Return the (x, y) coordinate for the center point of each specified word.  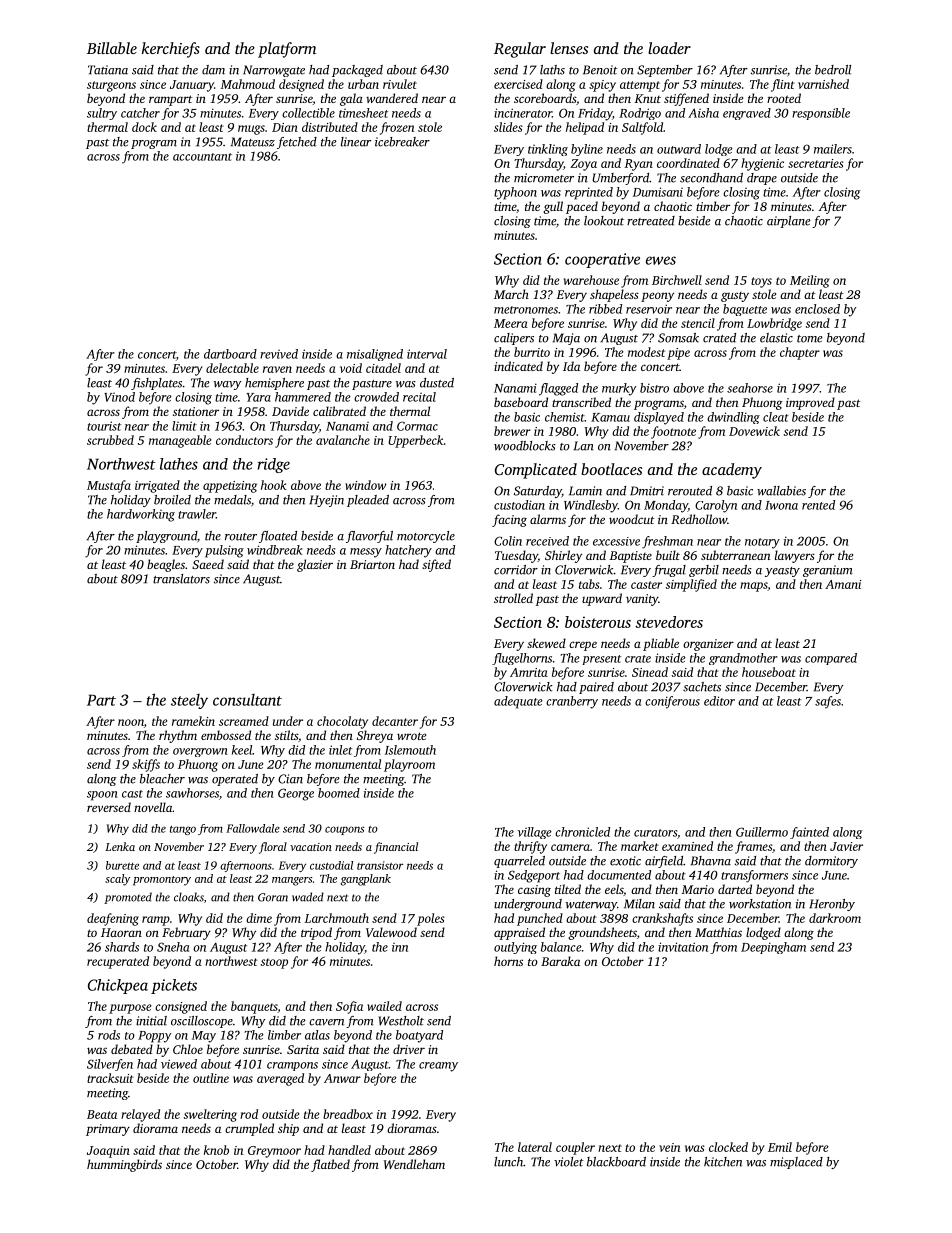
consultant (247, 700)
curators (655, 833)
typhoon (515, 193)
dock (144, 127)
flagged (558, 389)
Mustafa (109, 486)
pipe (678, 354)
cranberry (572, 702)
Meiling (809, 281)
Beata (102, 1114)
